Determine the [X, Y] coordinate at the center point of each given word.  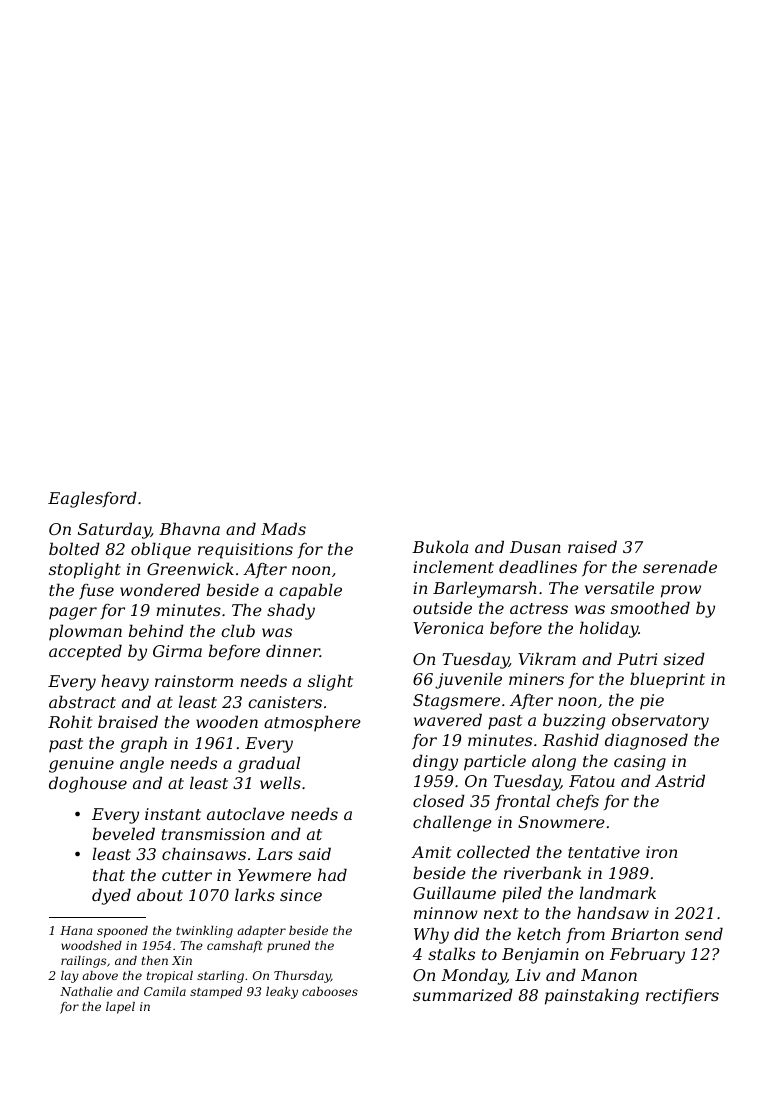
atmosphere [312, 723]
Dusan [535, 547]
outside [442, 607]
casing [640, 763]
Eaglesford [92, 499]
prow [681, 591]
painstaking [592, 996]
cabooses [330, 991]
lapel [120, 1008]
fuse [96, 592]
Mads [283, 528]
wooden [227, 721]
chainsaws [204, 853]
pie [652, 702]
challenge [452, 823]
